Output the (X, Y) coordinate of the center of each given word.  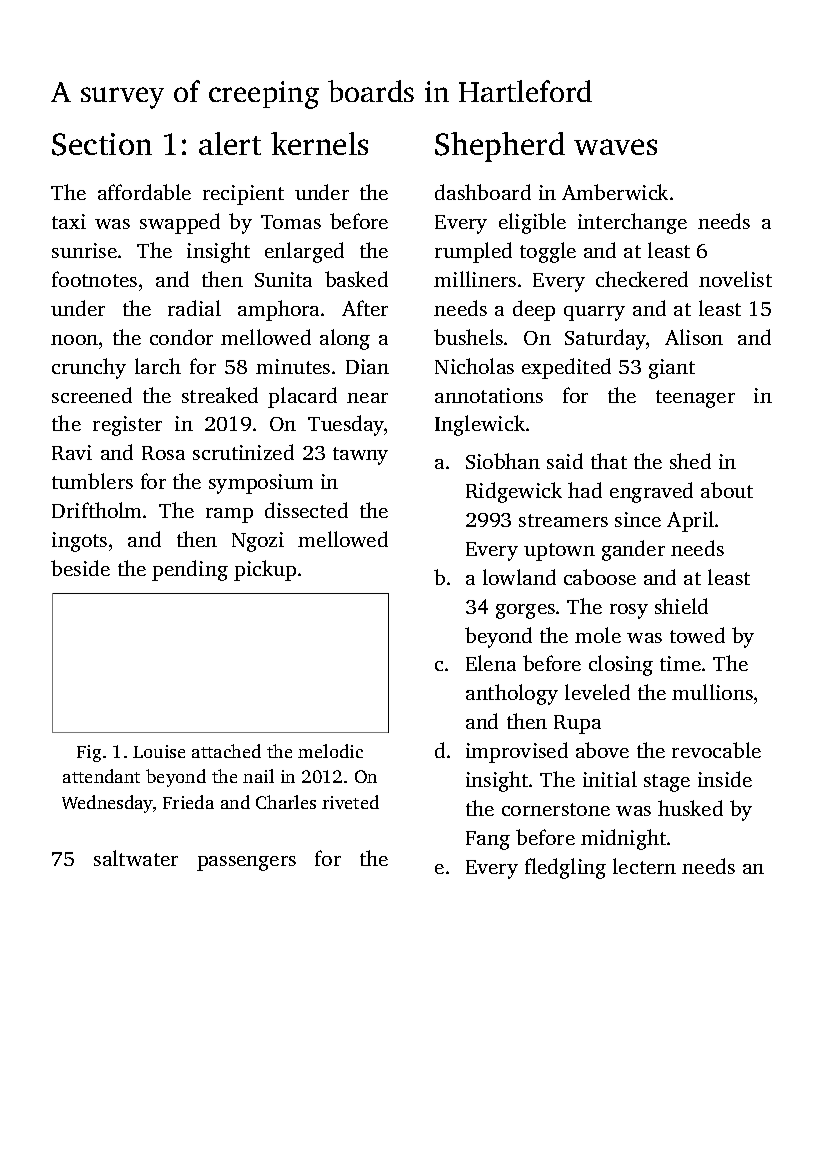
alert (230, 143)
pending (190, 570)
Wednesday (107, 804)
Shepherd (500, 147)
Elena (491, 663)
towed (697, 635)
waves (615, 147)
